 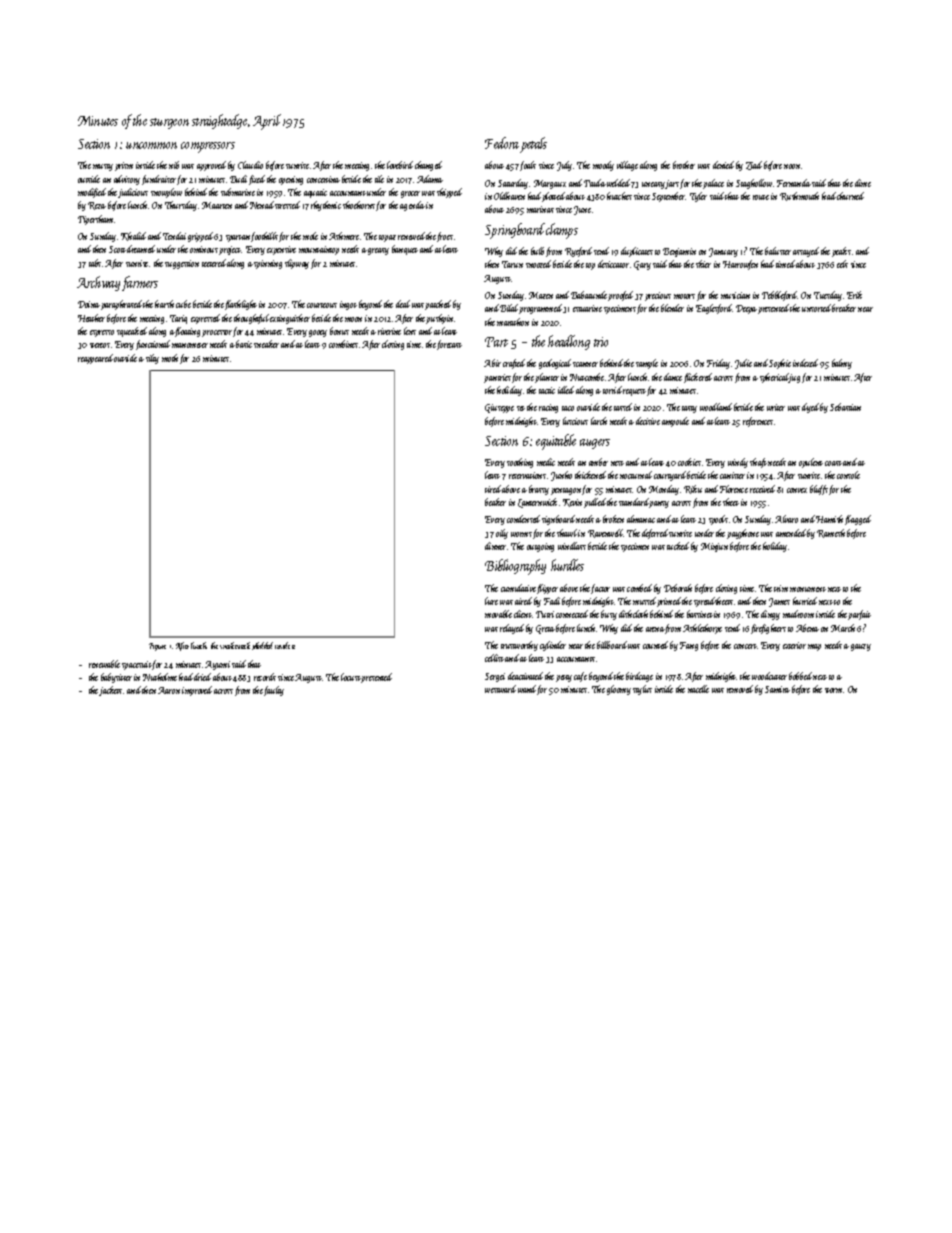 What do you see at coordinates (754, 165) in the screenshot?
I see `Ziad` at bounding box center [754, 165].
